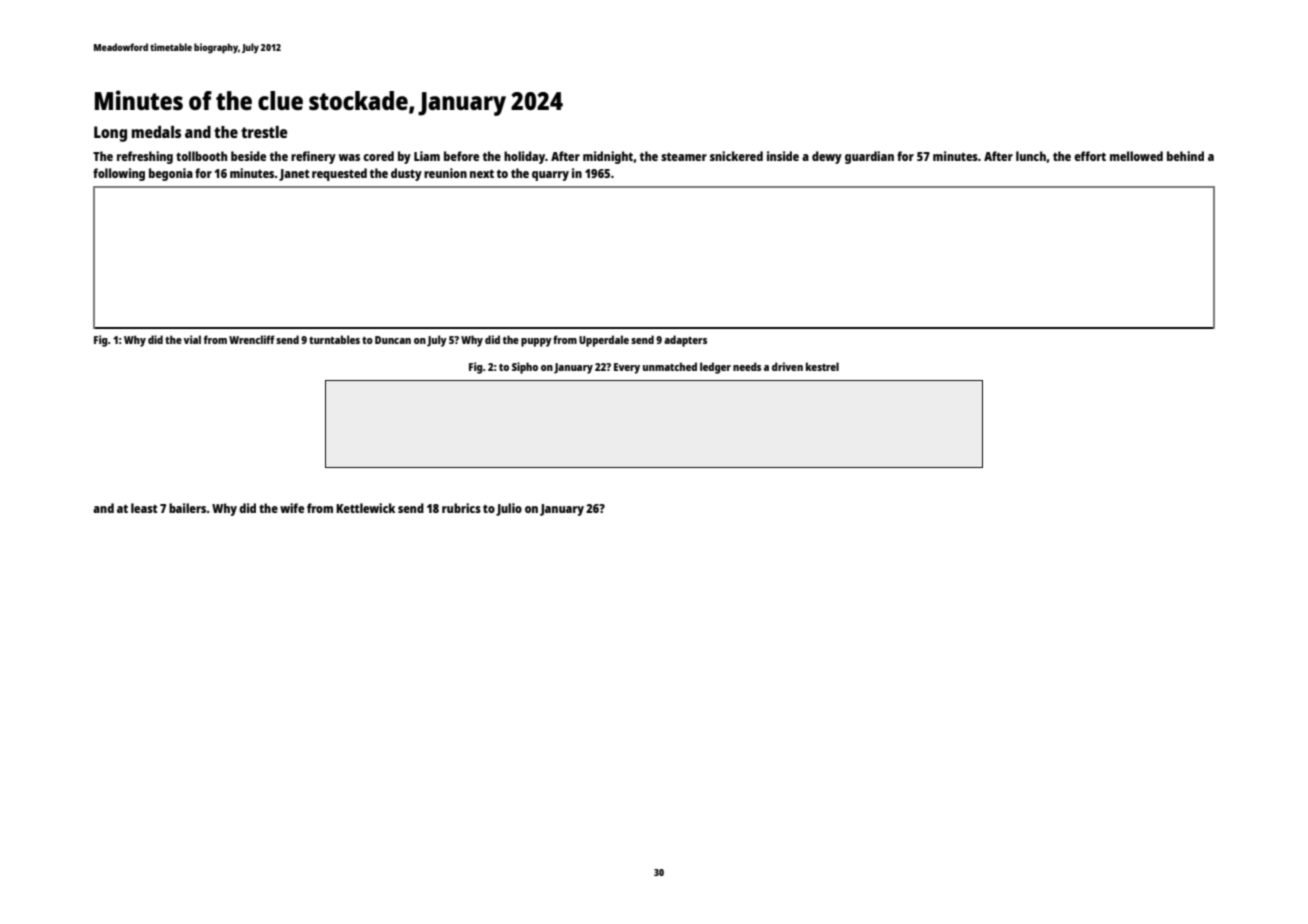 The width and height of the image is (1308, 924). What do you see at coordinates (334, 339) in the image?
I see `turntables` at bounding box center [334, 339].
